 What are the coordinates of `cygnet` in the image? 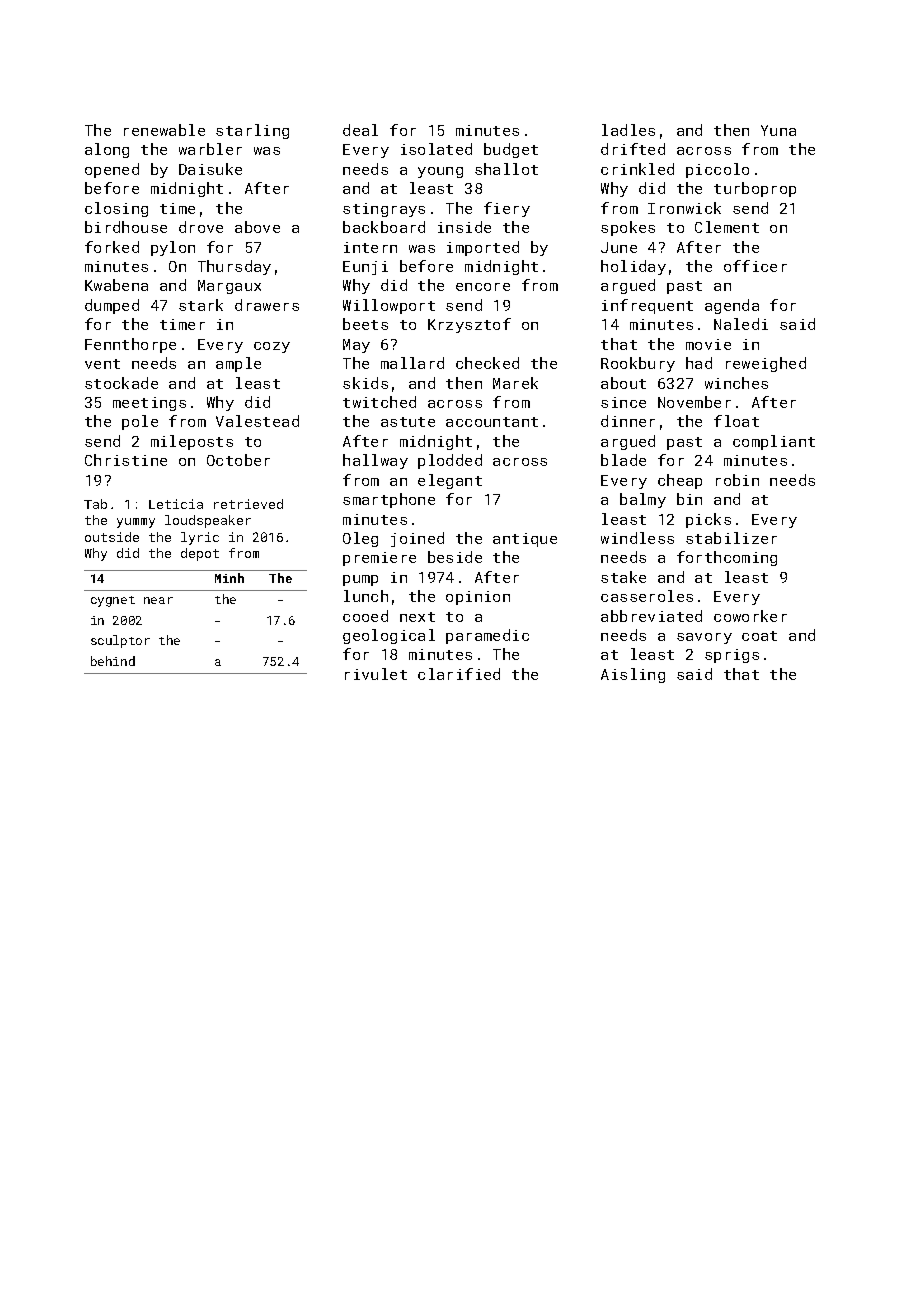 It's located at (113, 601).
